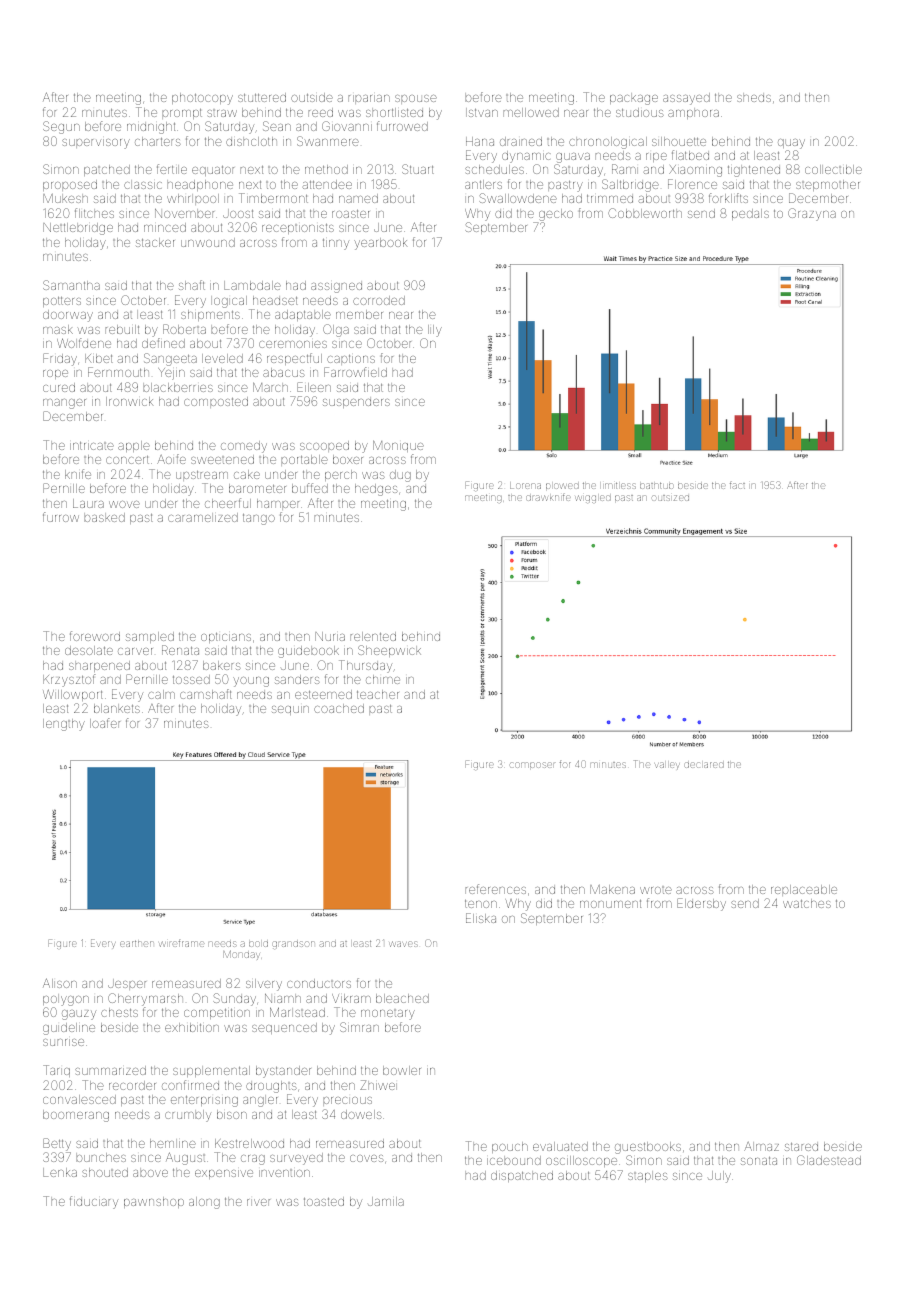 The height and width of the screenshot is (1316, 908). What do you see at coordinates (481, 918) in the screenshot?
I see `Eliska` at bounding box center [481, 918].
